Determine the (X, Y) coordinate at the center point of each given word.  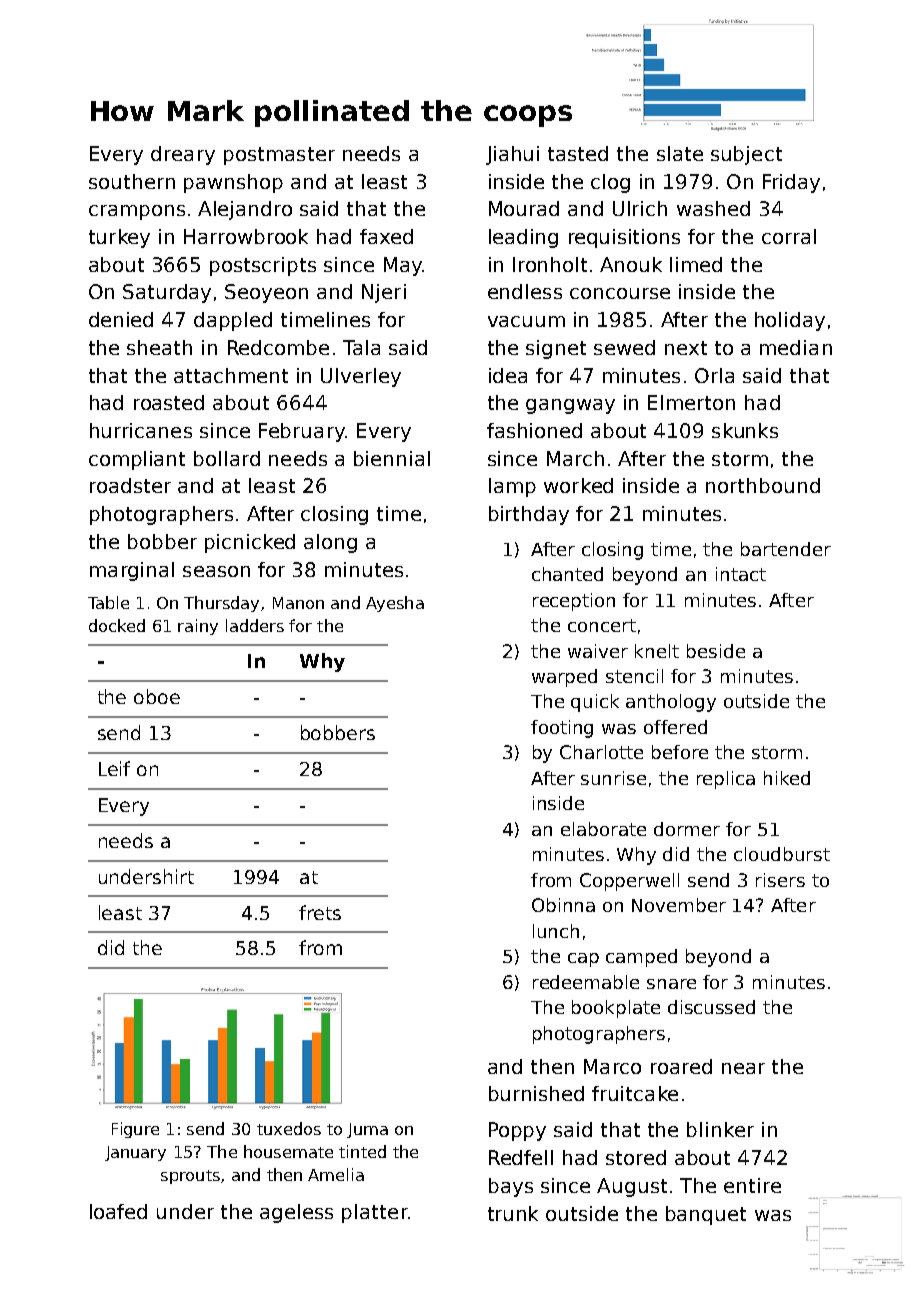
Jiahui (512, 155)
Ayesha (395, 604)
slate (680, 153)
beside (716, 651)
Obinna (563, 905)
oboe (157, 696)
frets (320, 912)
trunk (513, 1213)
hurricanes (141, 430)
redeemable (586, 982)
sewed (624, 347)
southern (132, 181)
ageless (296, 1213)
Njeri (384, 293)
